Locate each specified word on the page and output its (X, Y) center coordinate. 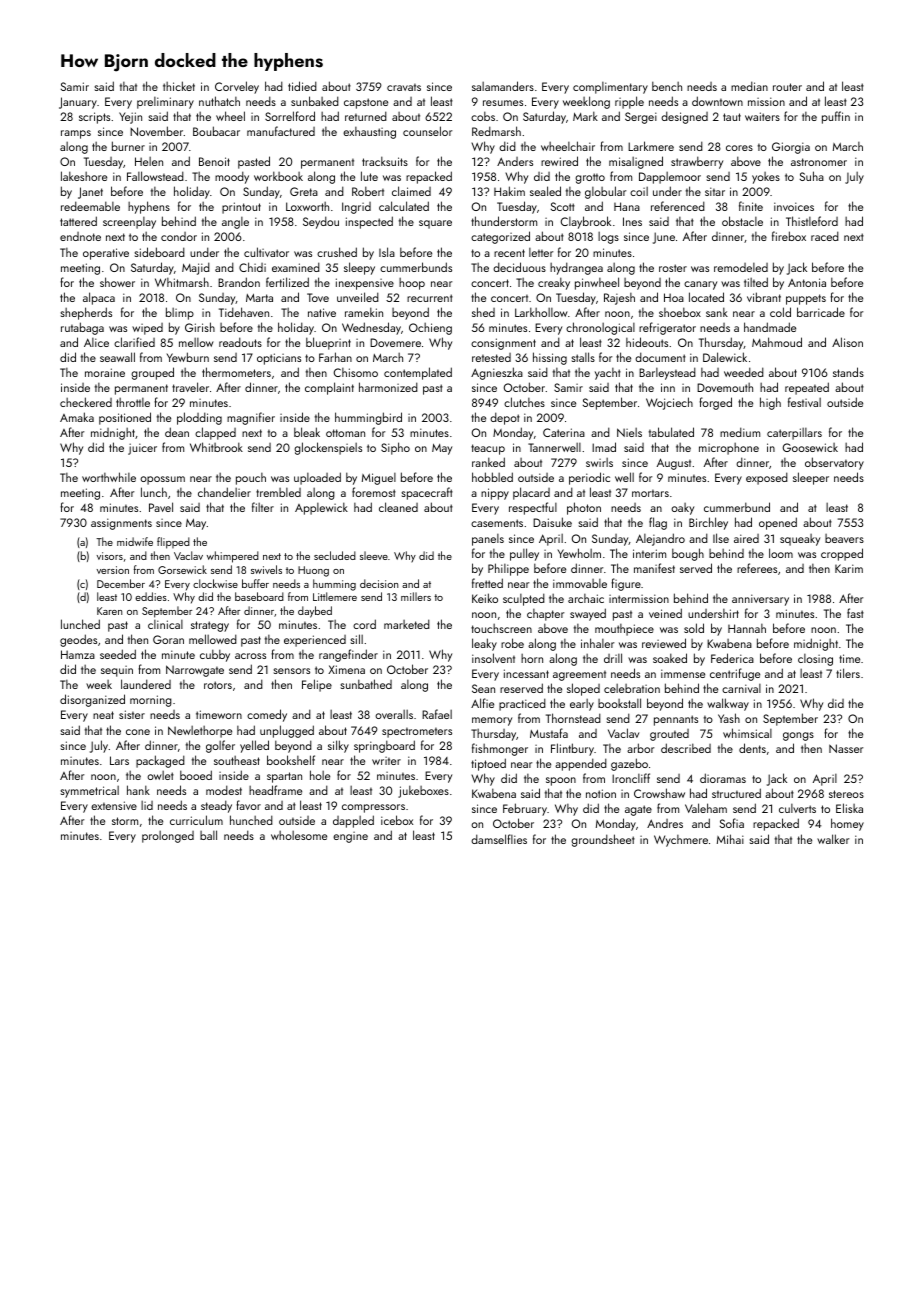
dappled (353, 821)
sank (717, 312)
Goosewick (810, 447)
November (157, 131)
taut (732, 117)
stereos (846, 794)
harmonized (388, 387)
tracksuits (385, 161)
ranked (488, 462)
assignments (121, 524)
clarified (134, 342)
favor (248, 805)
